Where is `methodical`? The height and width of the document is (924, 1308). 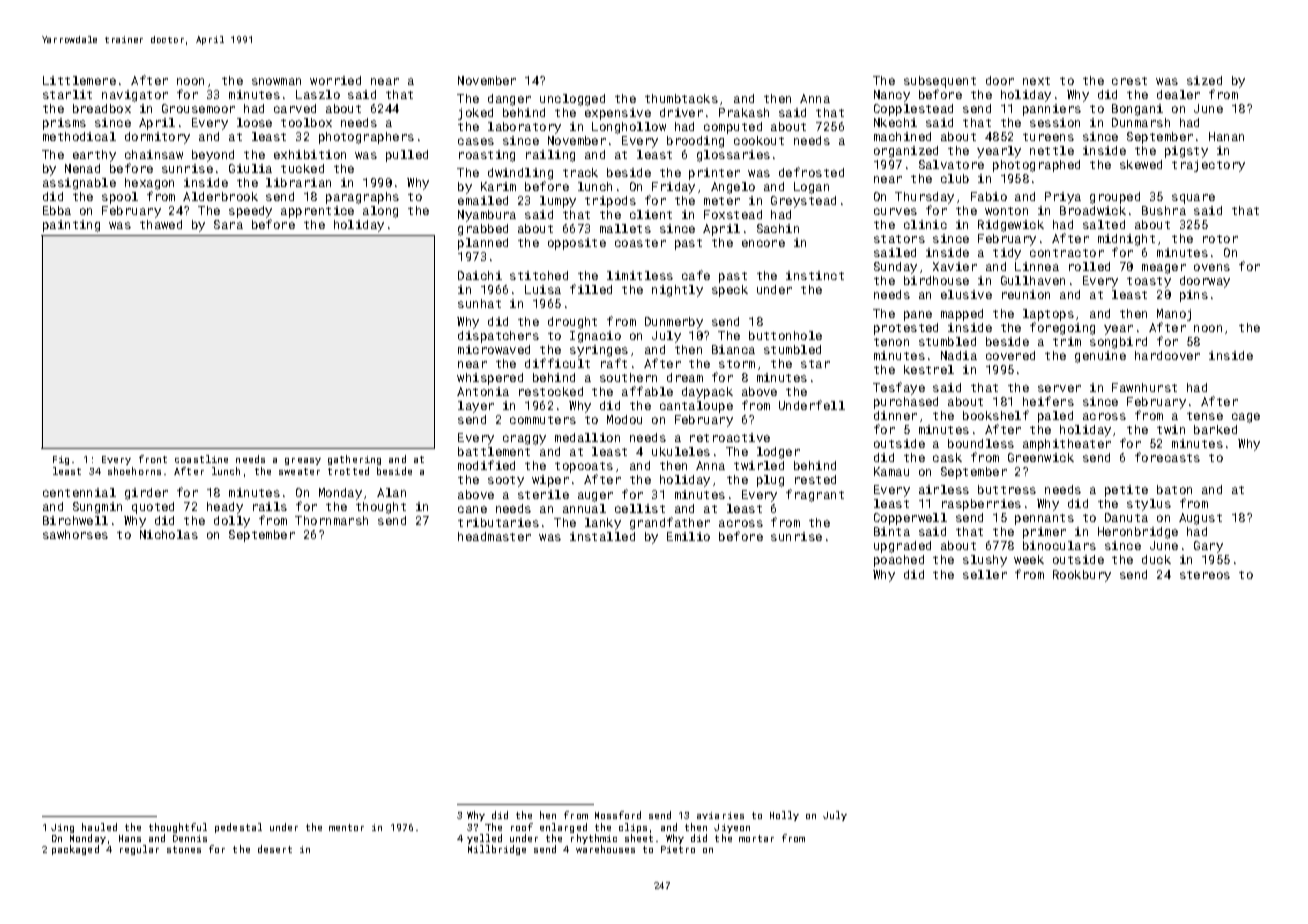 methodical is located at coordinates (79, 136).
